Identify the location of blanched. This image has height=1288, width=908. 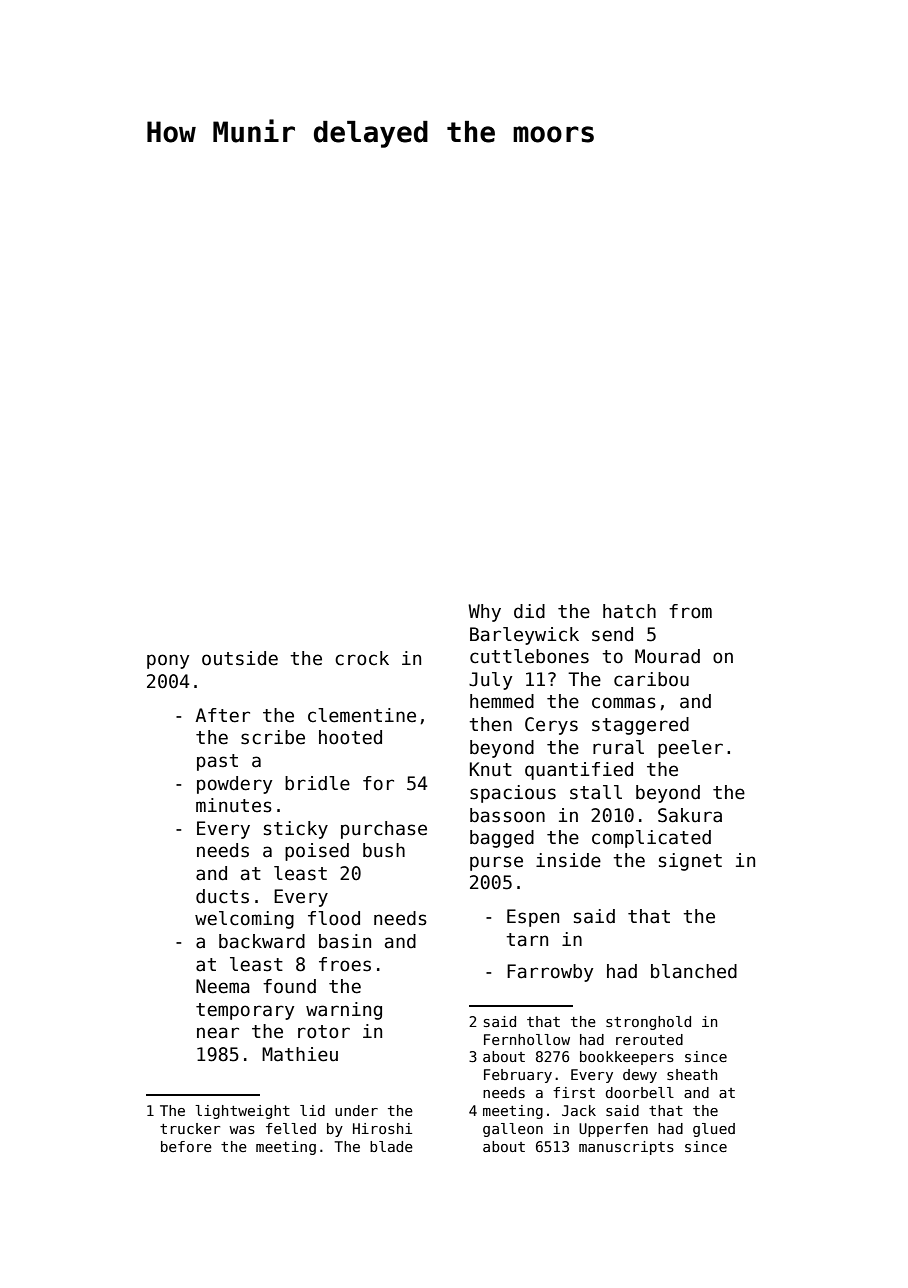
(694, 971).
